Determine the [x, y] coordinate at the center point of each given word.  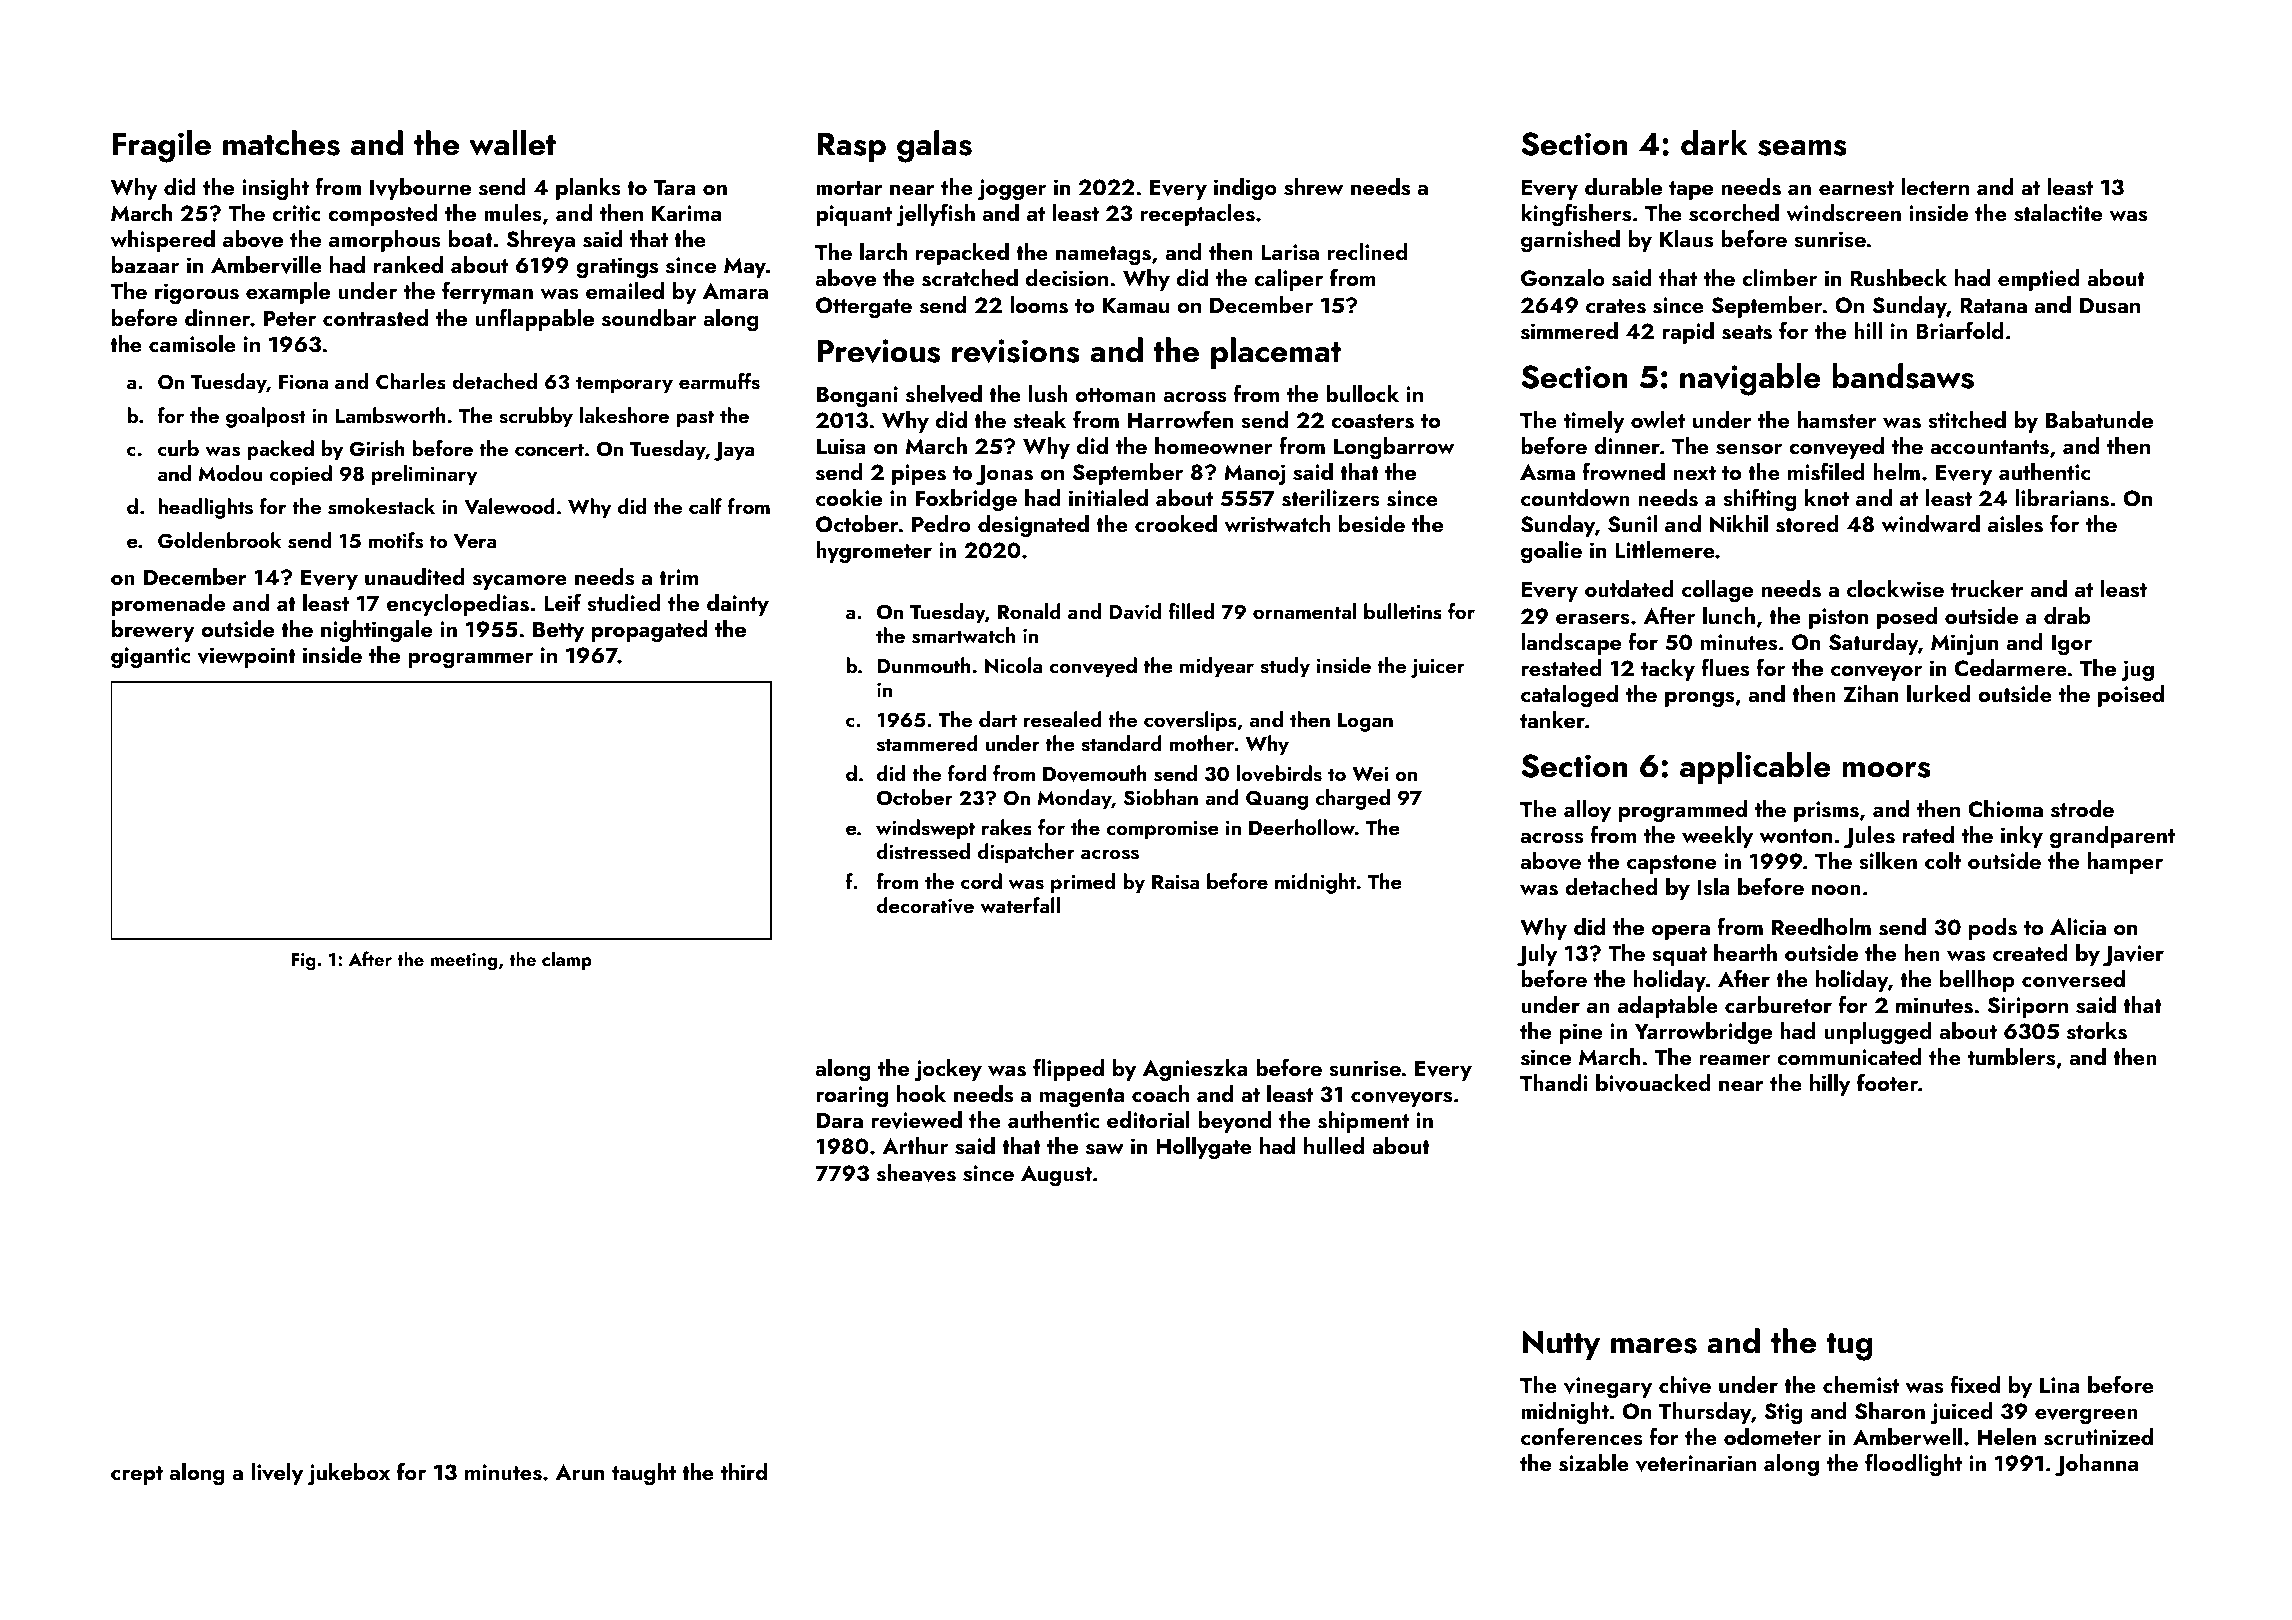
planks [588, 189]
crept [137, 1475]
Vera [475, 541]
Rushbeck [1898, 278]
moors [1886, 770]
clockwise [1895, 589]
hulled [1334, 1145]
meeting [464, 962]
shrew [1313, 187]
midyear [1217, 667]
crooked [1176, 523]
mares [1654, 1346]
